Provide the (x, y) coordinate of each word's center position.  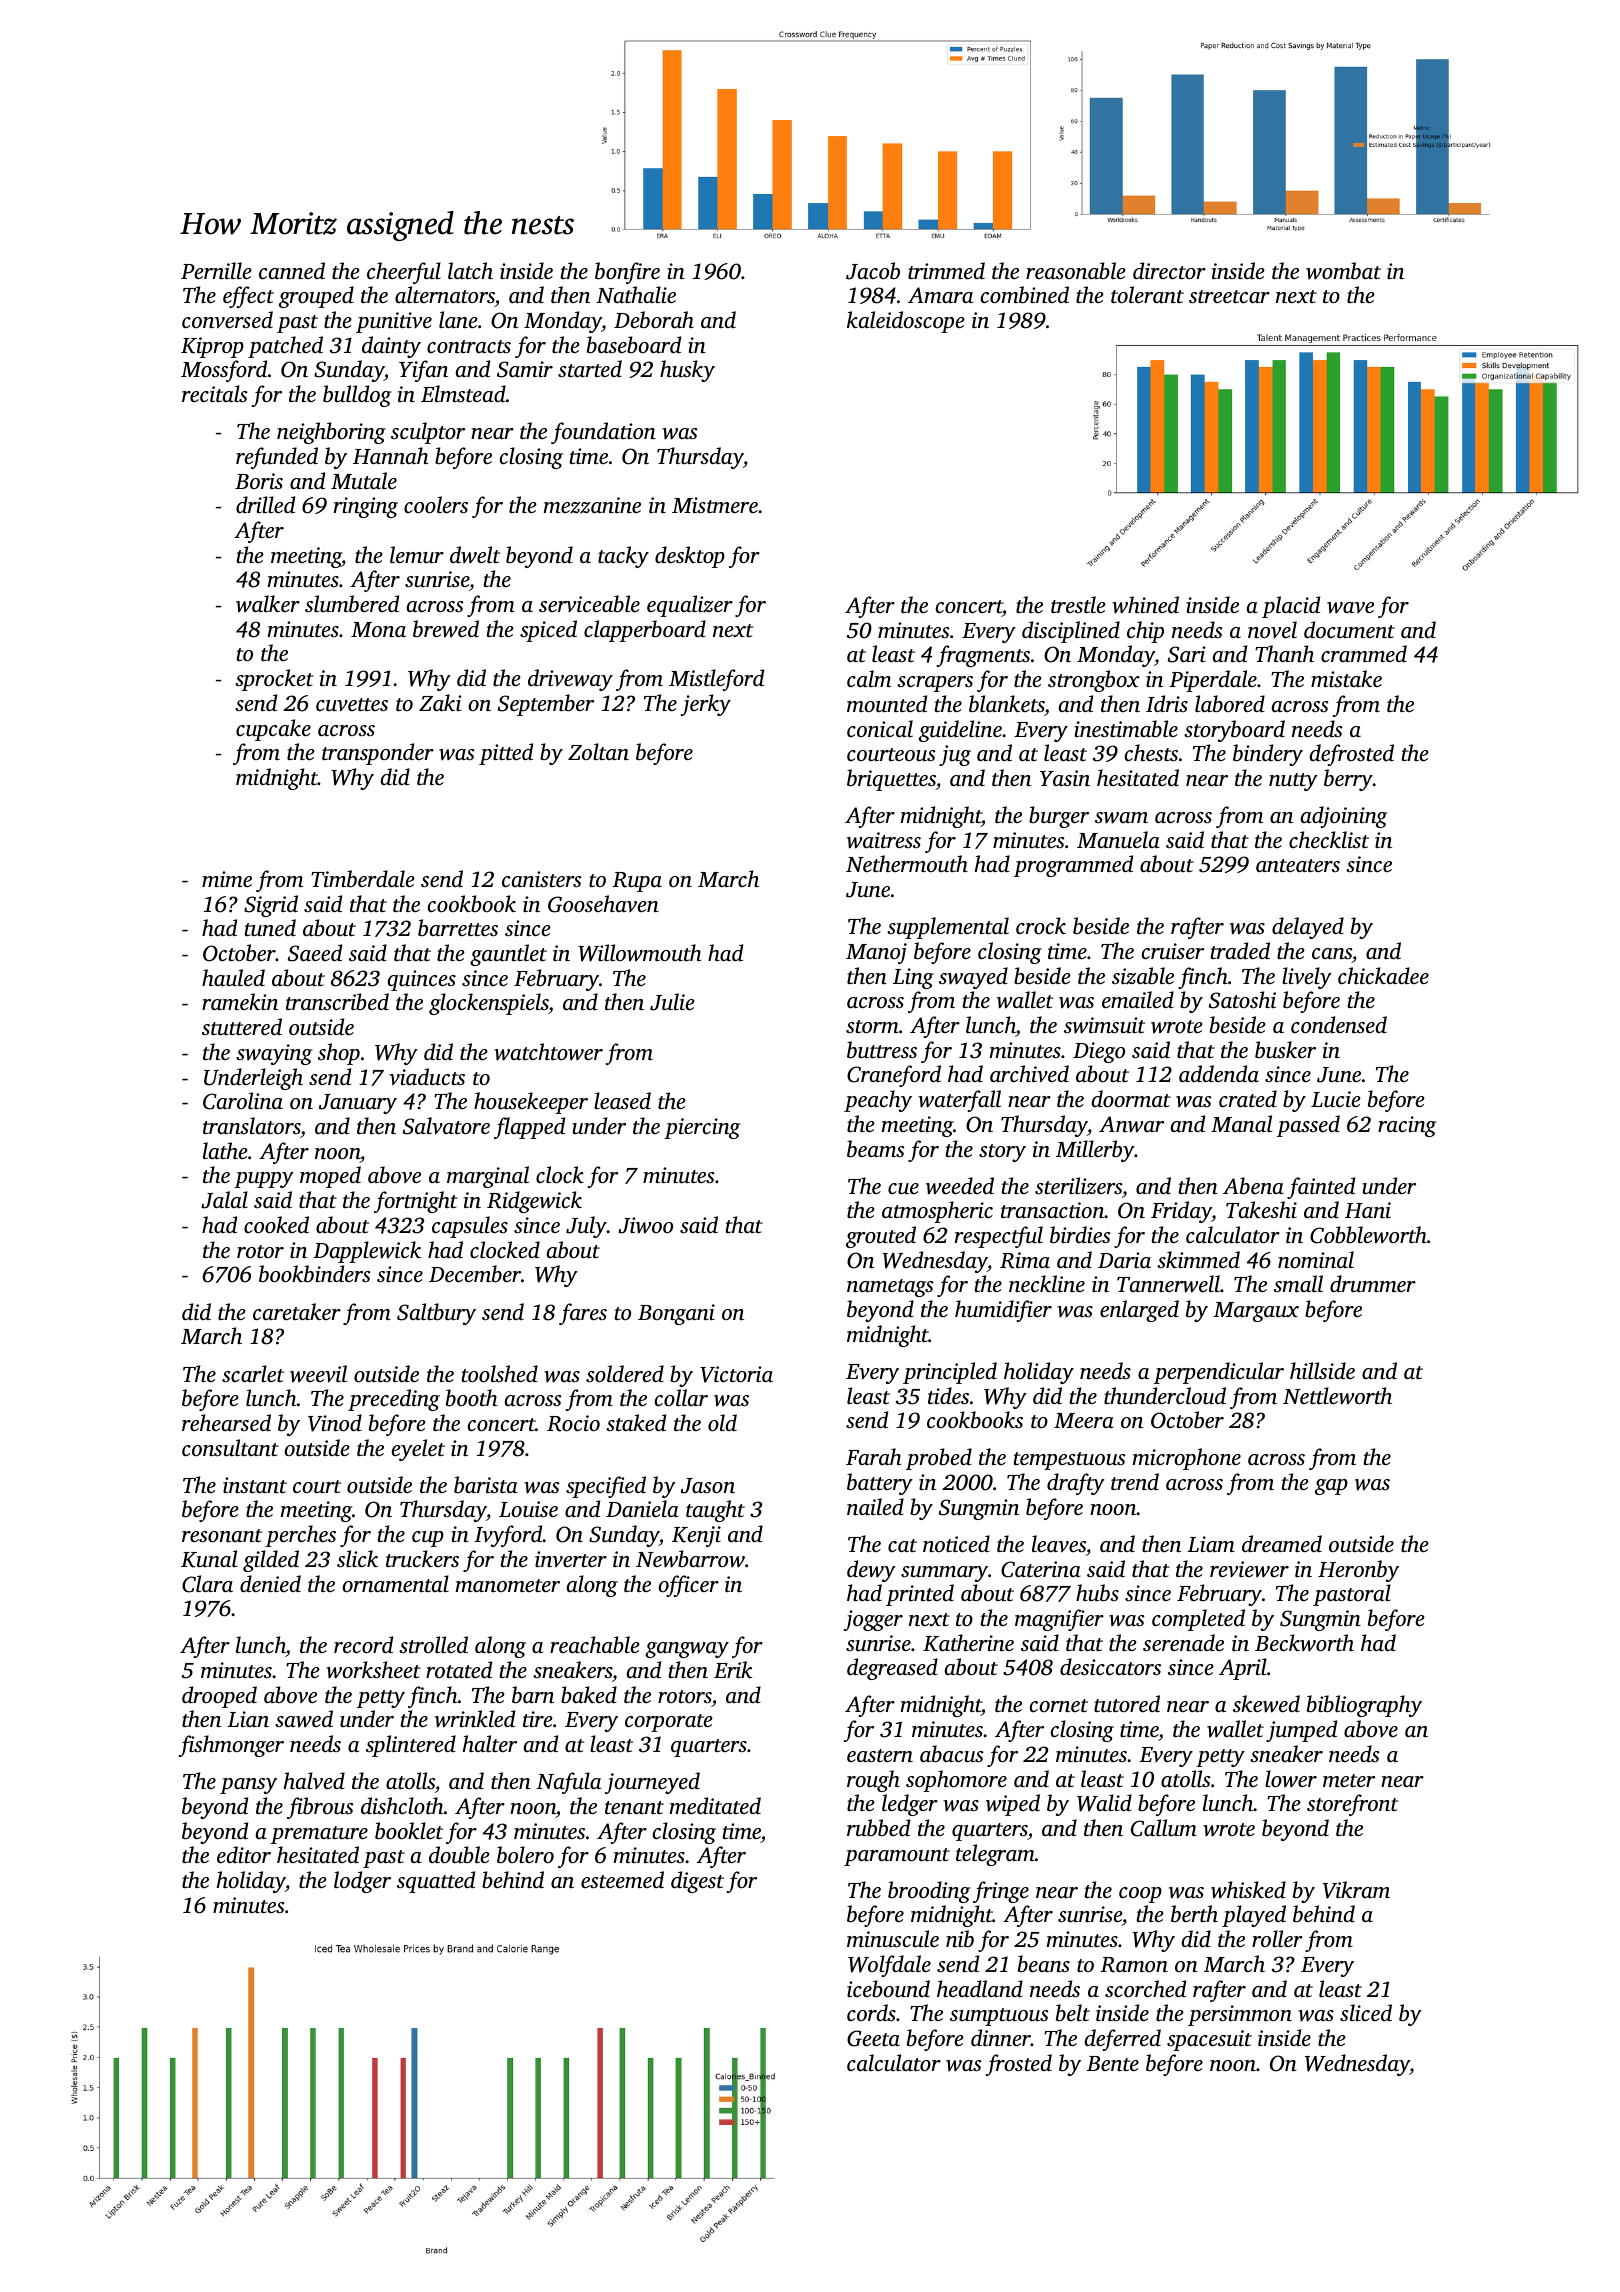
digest (697, 1882)
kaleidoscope (906, 322)
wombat (1343, 271)
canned (292, 270)
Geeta (873, 2038)
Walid (1104, 1803)
